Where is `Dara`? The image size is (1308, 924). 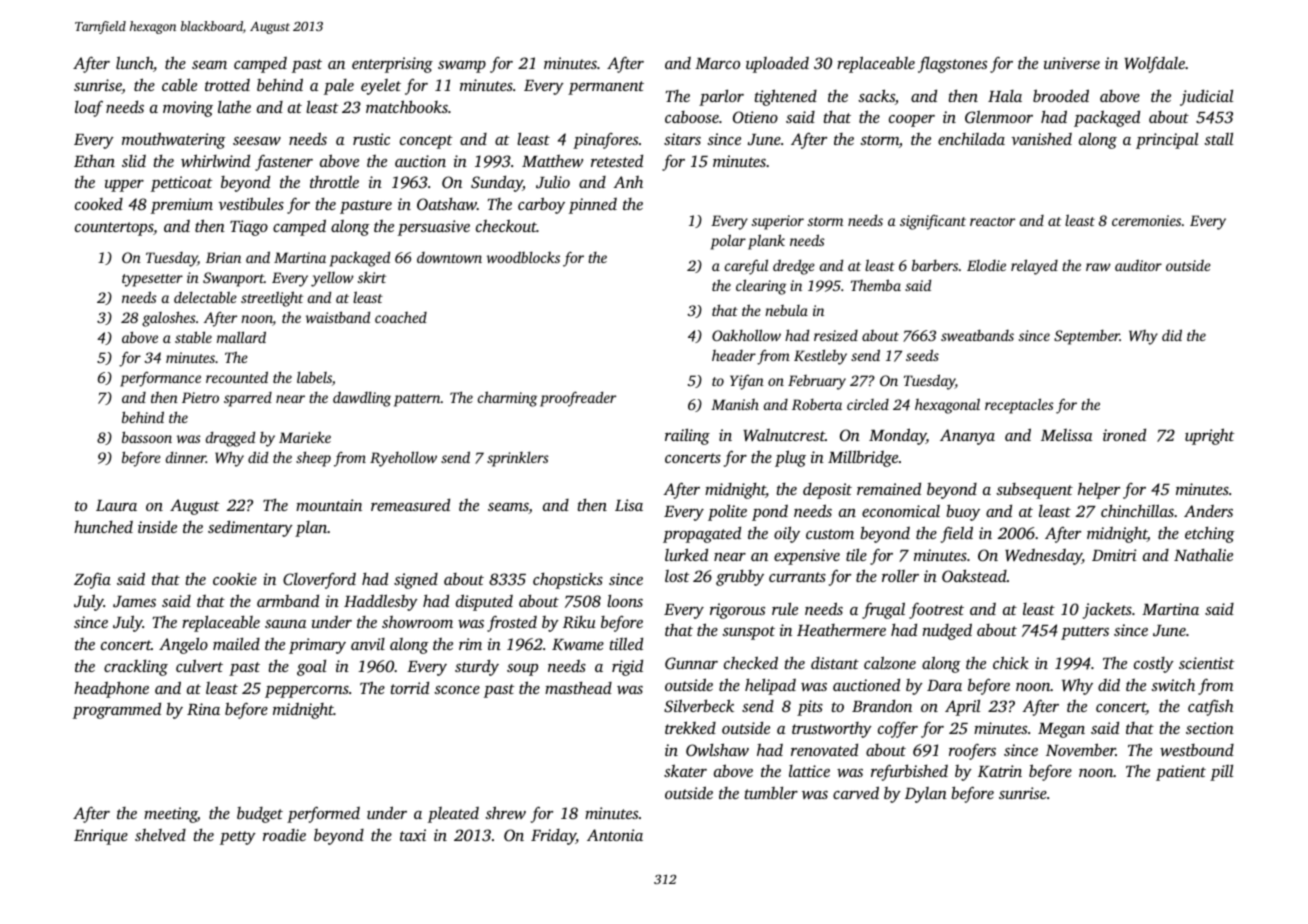
Dara is located at coordinates (944, 685).
